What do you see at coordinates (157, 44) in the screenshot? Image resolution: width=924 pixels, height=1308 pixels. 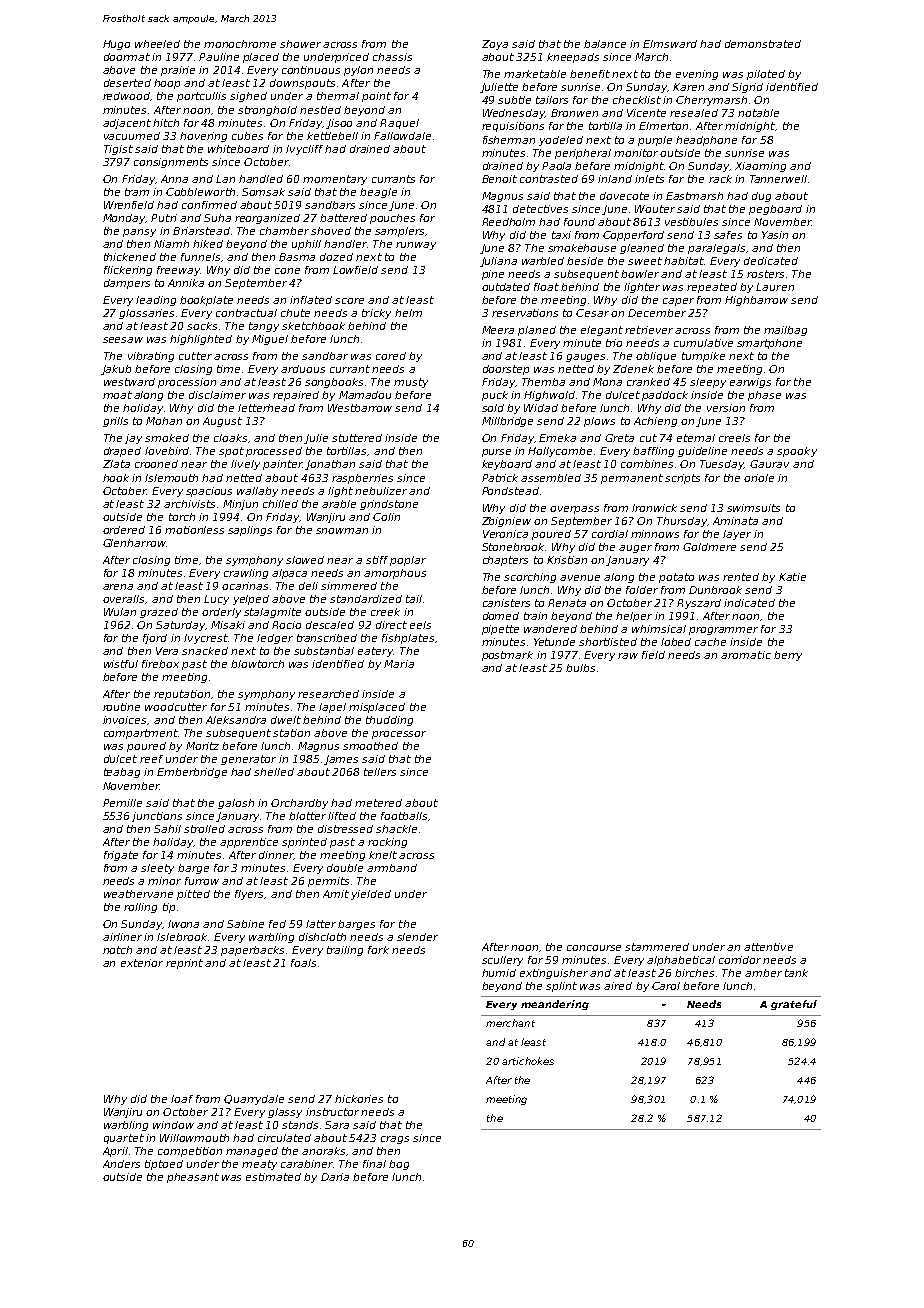 I see `wheeled` at bounding box center [157, 44].
